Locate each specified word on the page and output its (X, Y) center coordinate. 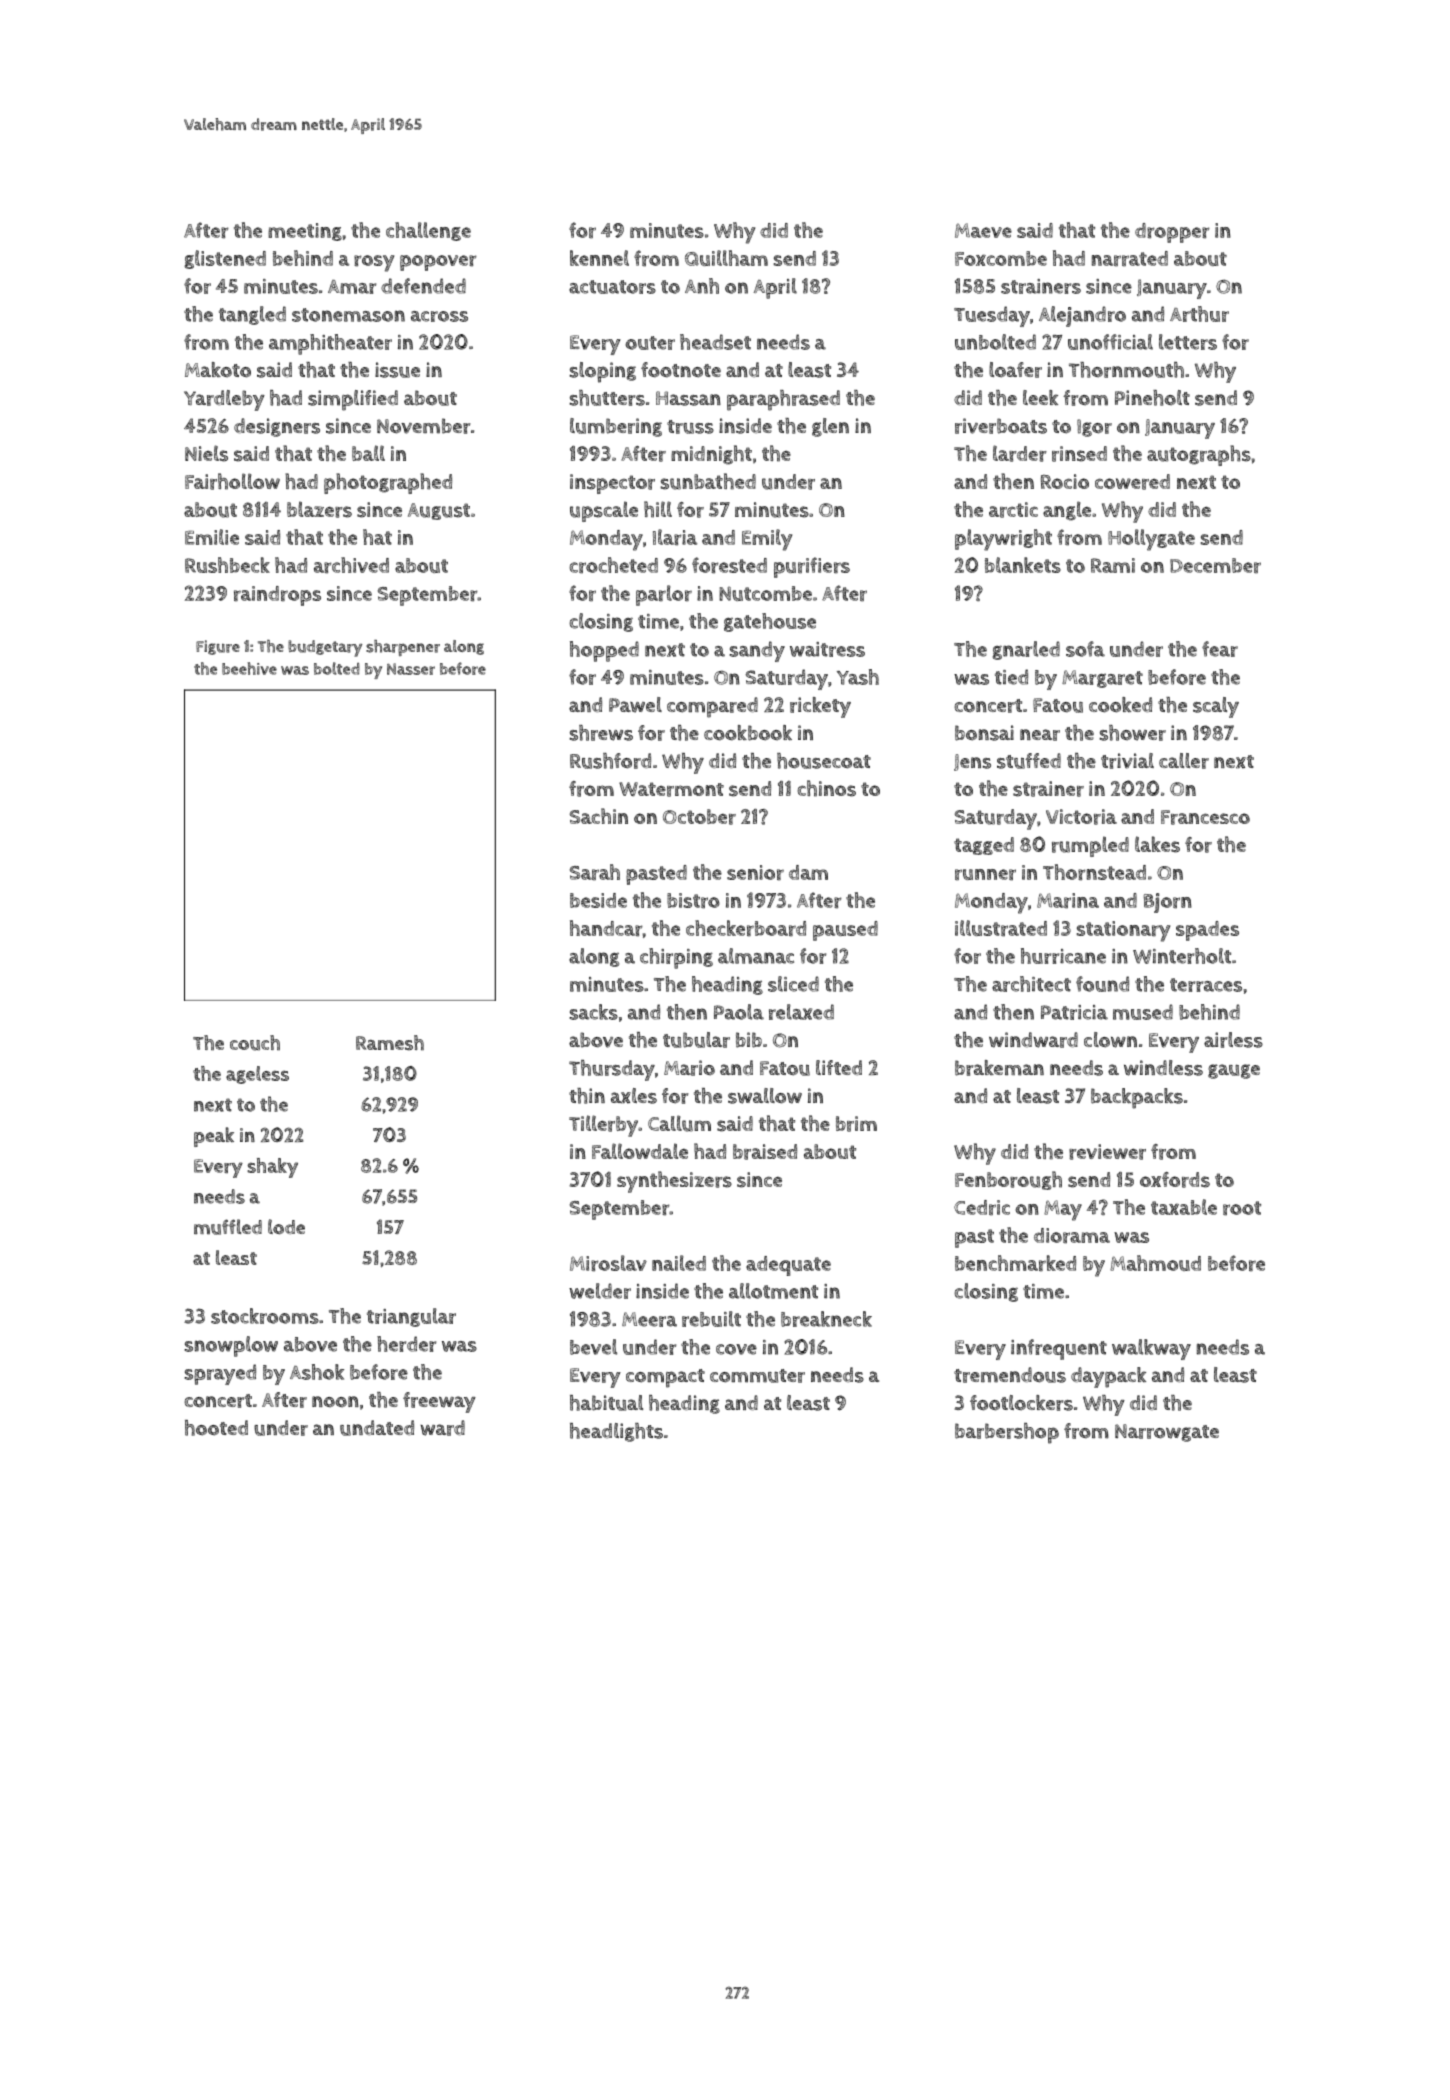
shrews (601, 733)
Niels (206, 453)
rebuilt (711, 1319)
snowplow (231, 1346)
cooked (1120, 705)
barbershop (1007, 1433)
